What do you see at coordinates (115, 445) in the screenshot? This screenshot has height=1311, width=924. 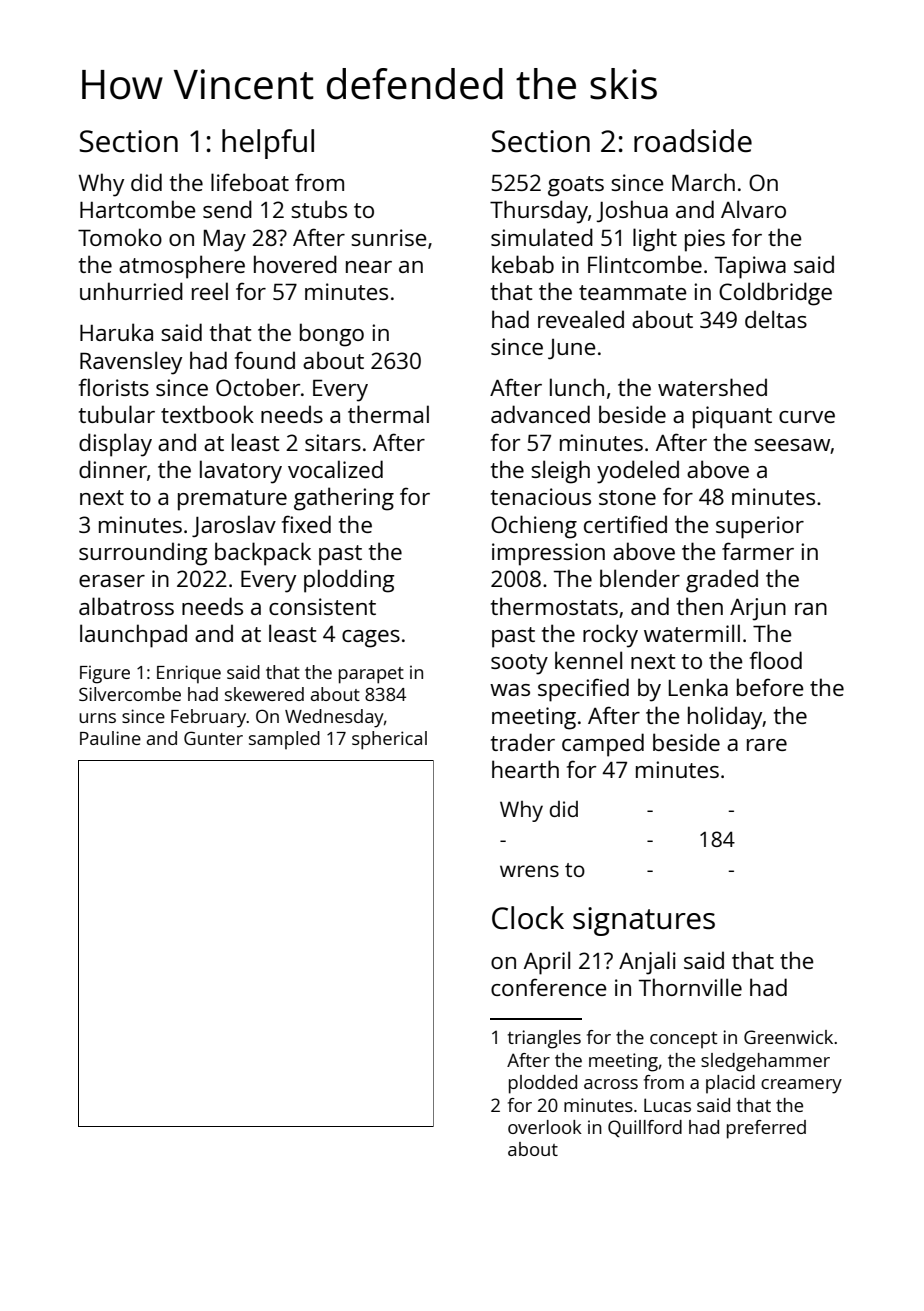 I see `display` at bounding box center [115, 445].
